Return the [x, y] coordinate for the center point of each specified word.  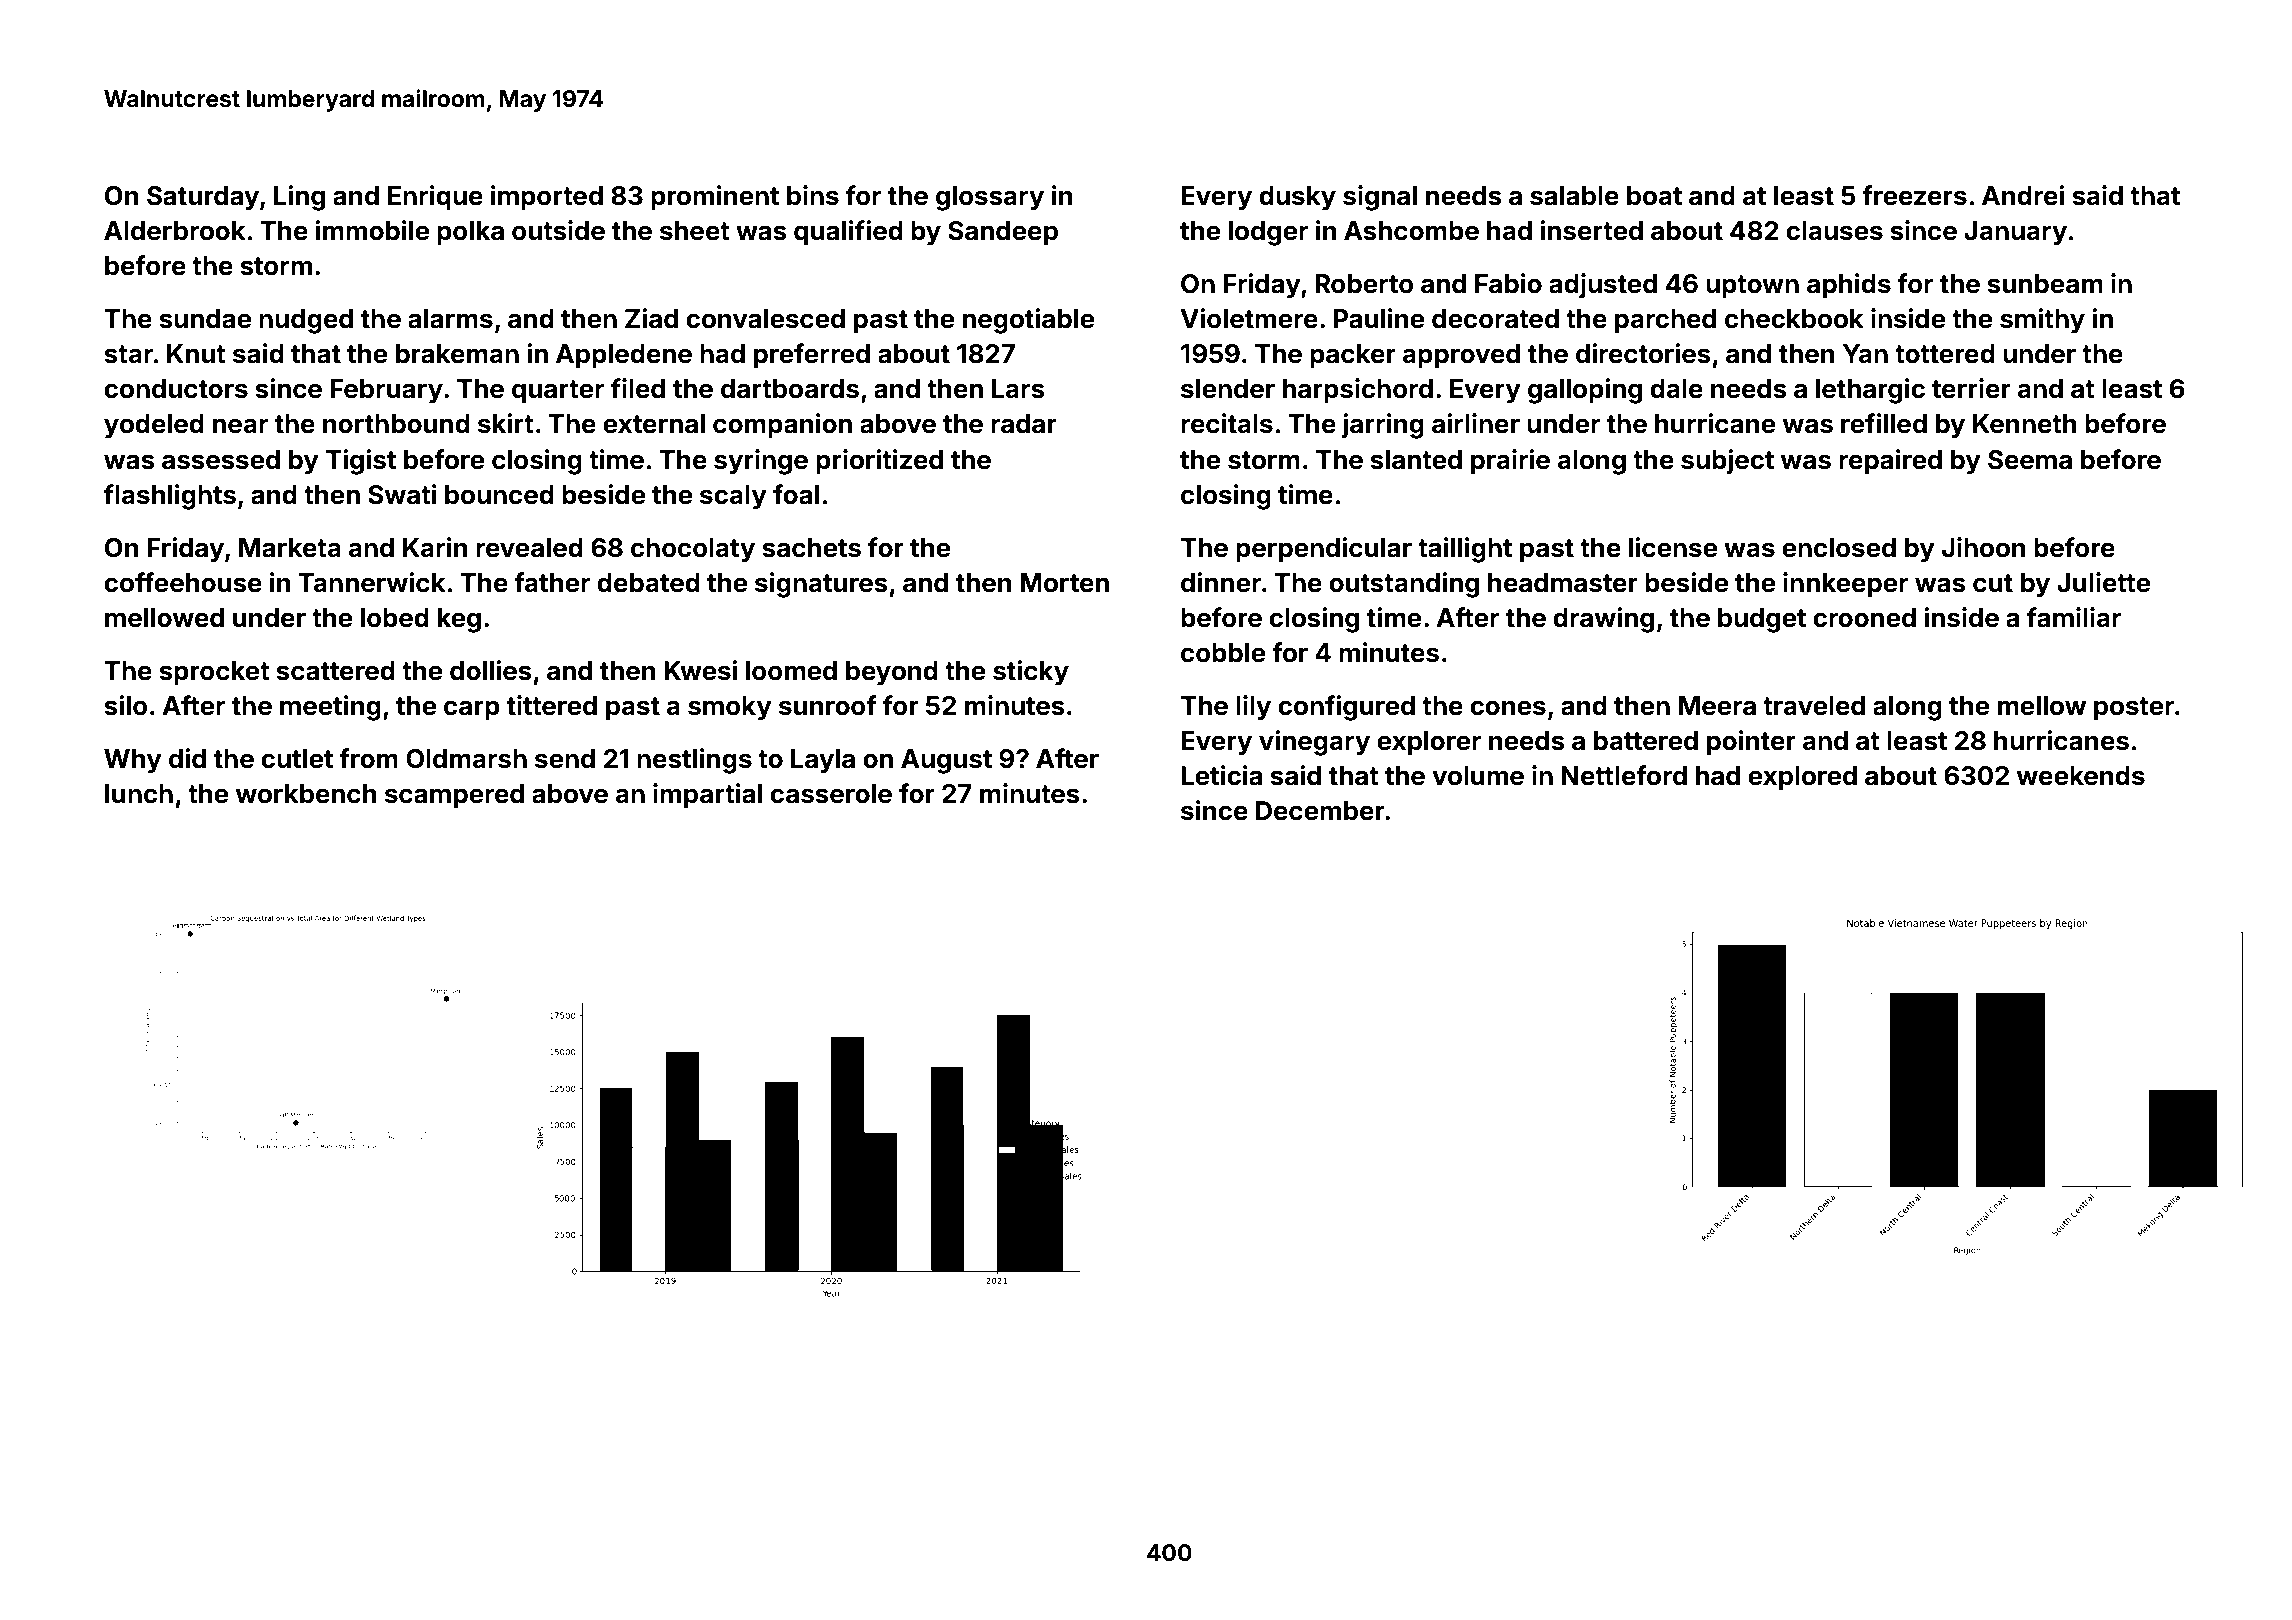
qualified [848, 233]
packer [1353, 356]
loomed [791, 671]
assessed [221, 460]
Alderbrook [175, 231]
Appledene [624, 356]
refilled [1884, 423]
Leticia [1221, 775]
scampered [454, 796]
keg [459, 620]
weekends [2081, 776]
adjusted [1603, 286]
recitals [1227, 423]
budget [1762, 620]
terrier [1971, 388]
